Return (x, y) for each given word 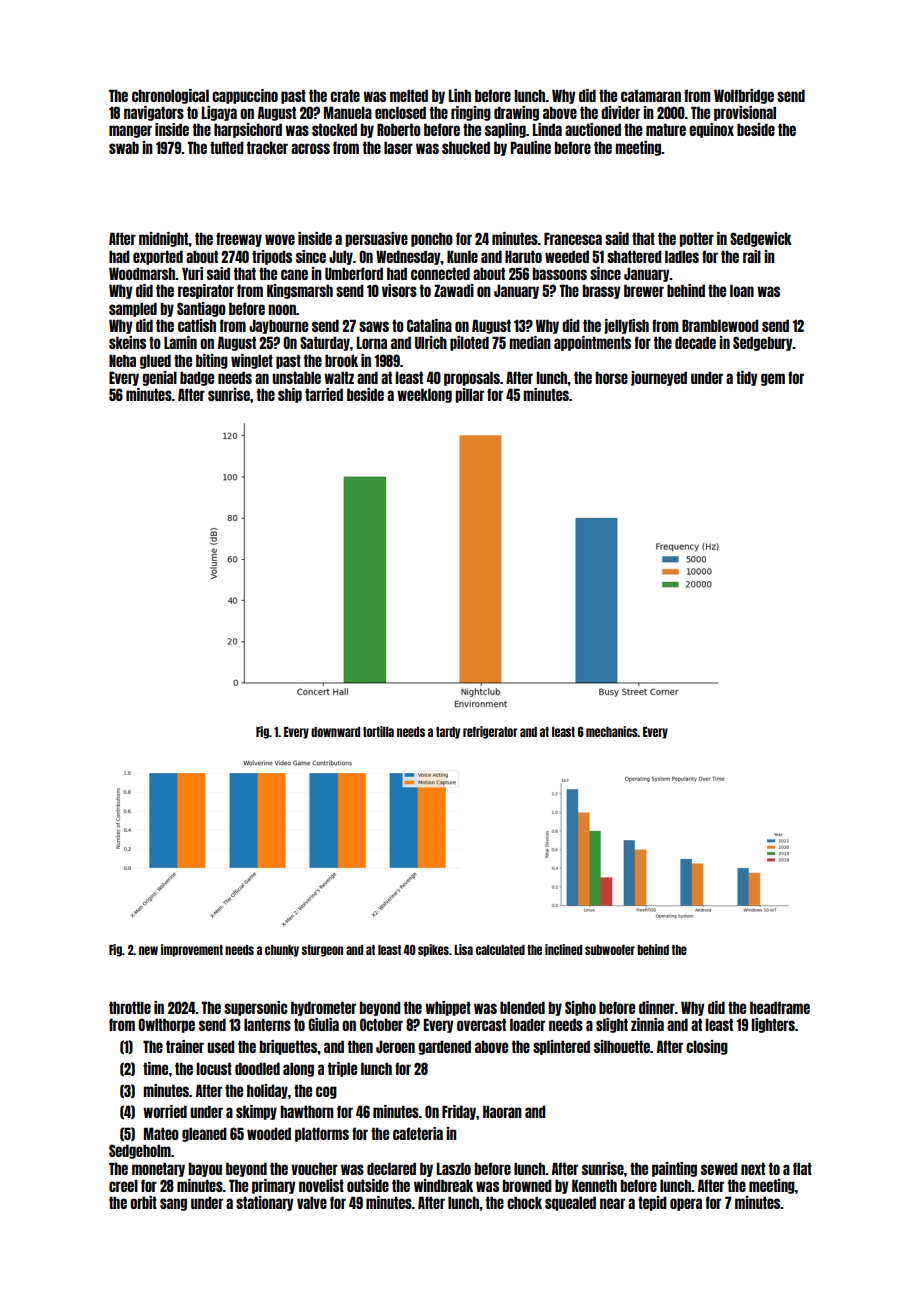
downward (335, 732)
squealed (570, 1203)
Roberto (399, 129)
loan (742, 290)
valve (312, 1202)
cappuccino (245, 96)
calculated (500, 950)
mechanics (612, 731)
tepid (652, 1203)
